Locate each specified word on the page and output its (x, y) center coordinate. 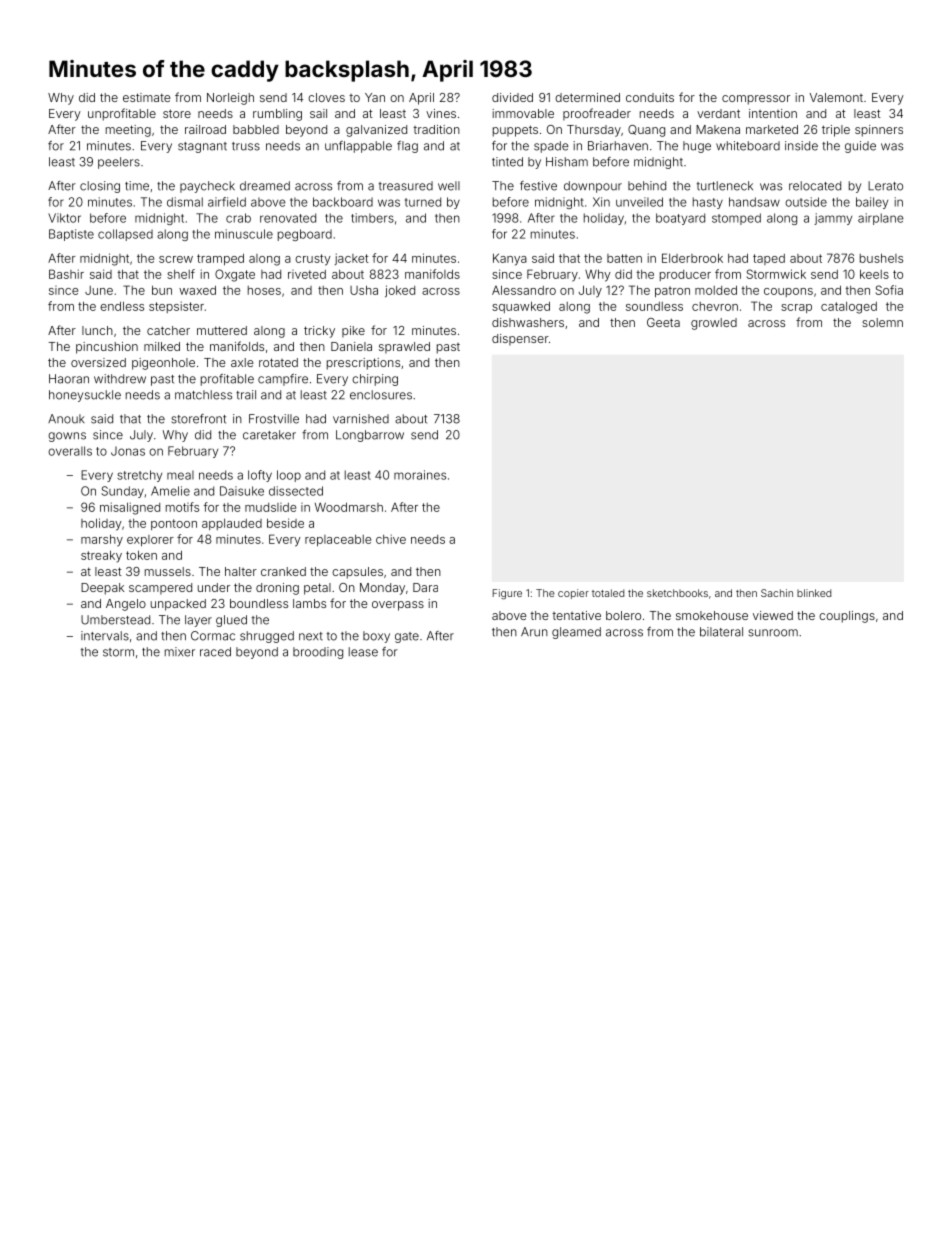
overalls (70, 451)
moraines (420, 475)
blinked (814, 593)
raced (215, 652)
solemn (882, 322)
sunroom (773, 633)
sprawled (404, 348)
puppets (515, 131)
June (99, 290)
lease (363, 652)
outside (806, 202)
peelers (119, 163)
